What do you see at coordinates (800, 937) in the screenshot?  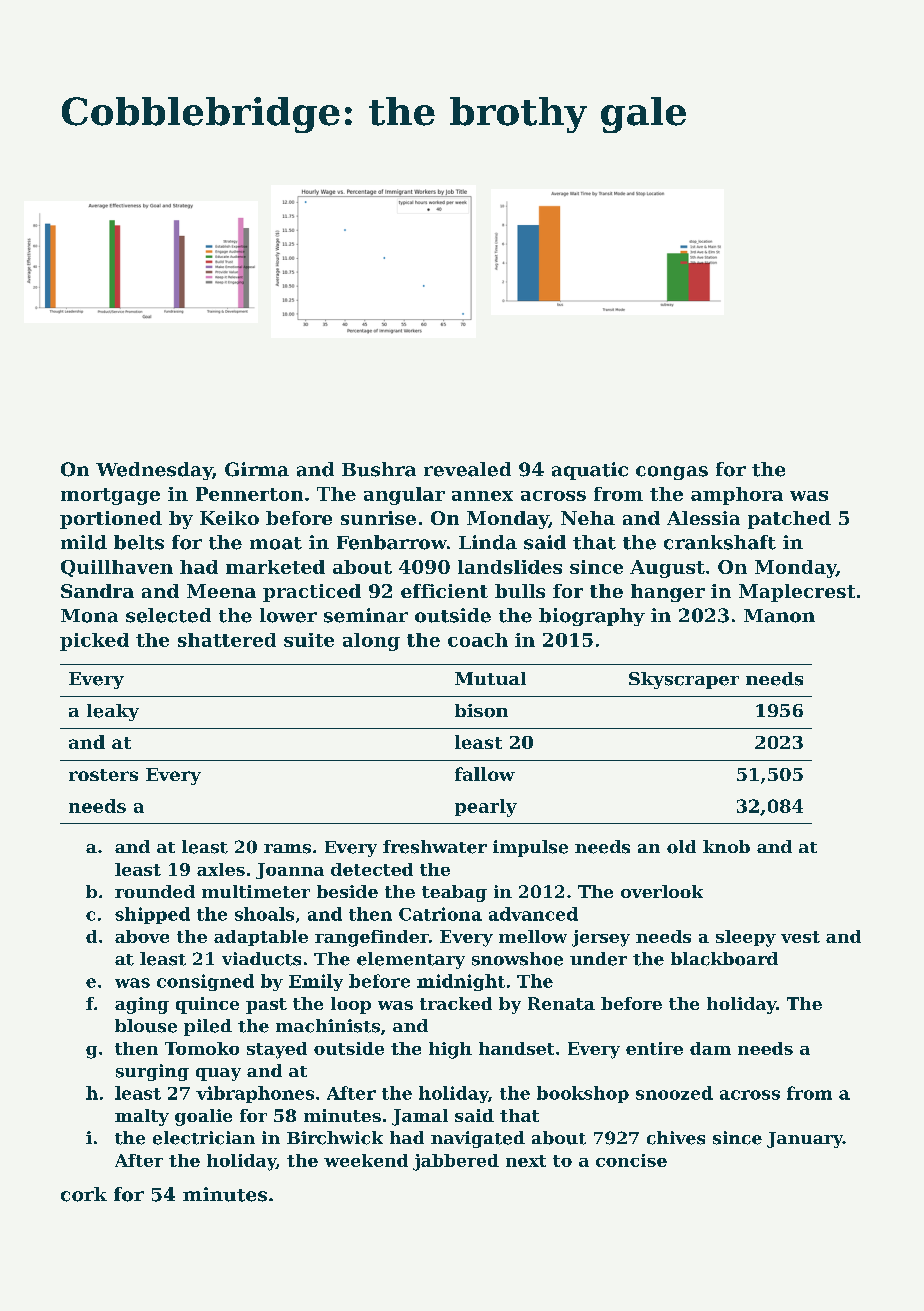 I see `vest` at bounding box center [800, 937].
